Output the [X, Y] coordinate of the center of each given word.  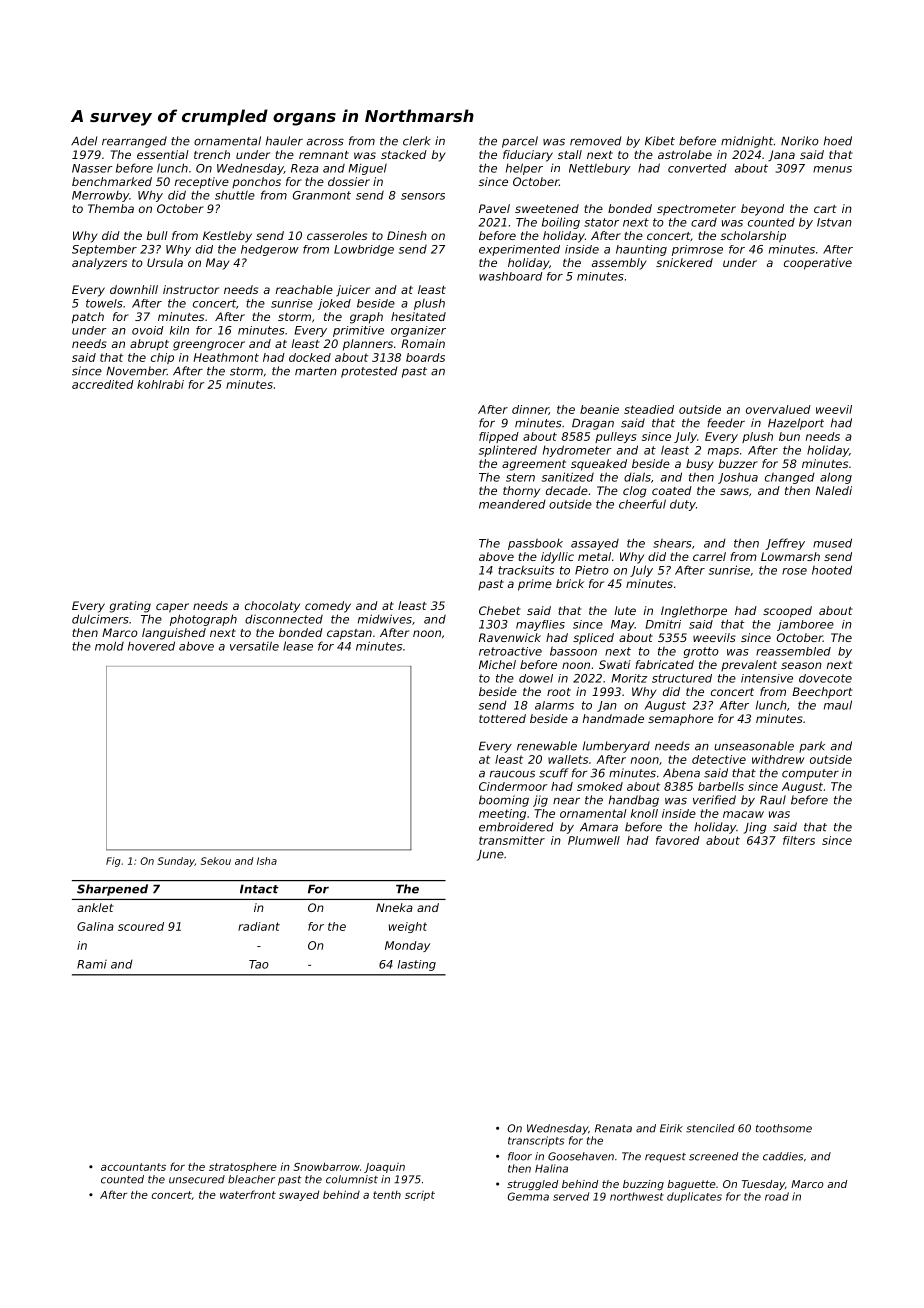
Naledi [834, 490]
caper [172, 608]
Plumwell [594, 840]
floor [520, 1156]
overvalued [778, 409]
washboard [511, 276]
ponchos [256, 182]
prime [535, 585]
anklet [95, 907]
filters [799, 840]
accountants [133, 1167]
